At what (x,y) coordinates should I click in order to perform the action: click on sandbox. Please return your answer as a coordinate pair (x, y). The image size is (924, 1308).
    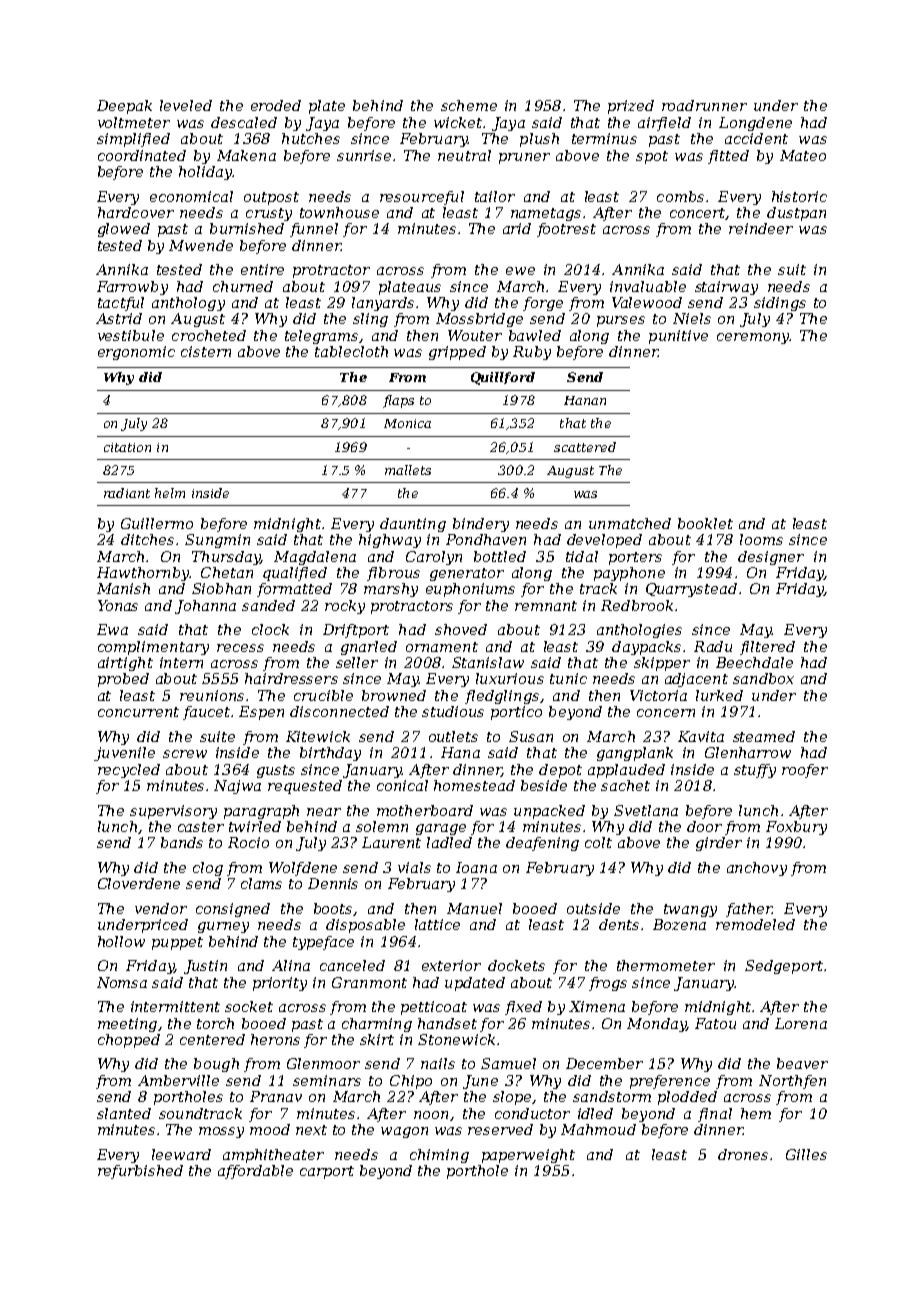
    Looking at the image, I should click on (763, 678).
